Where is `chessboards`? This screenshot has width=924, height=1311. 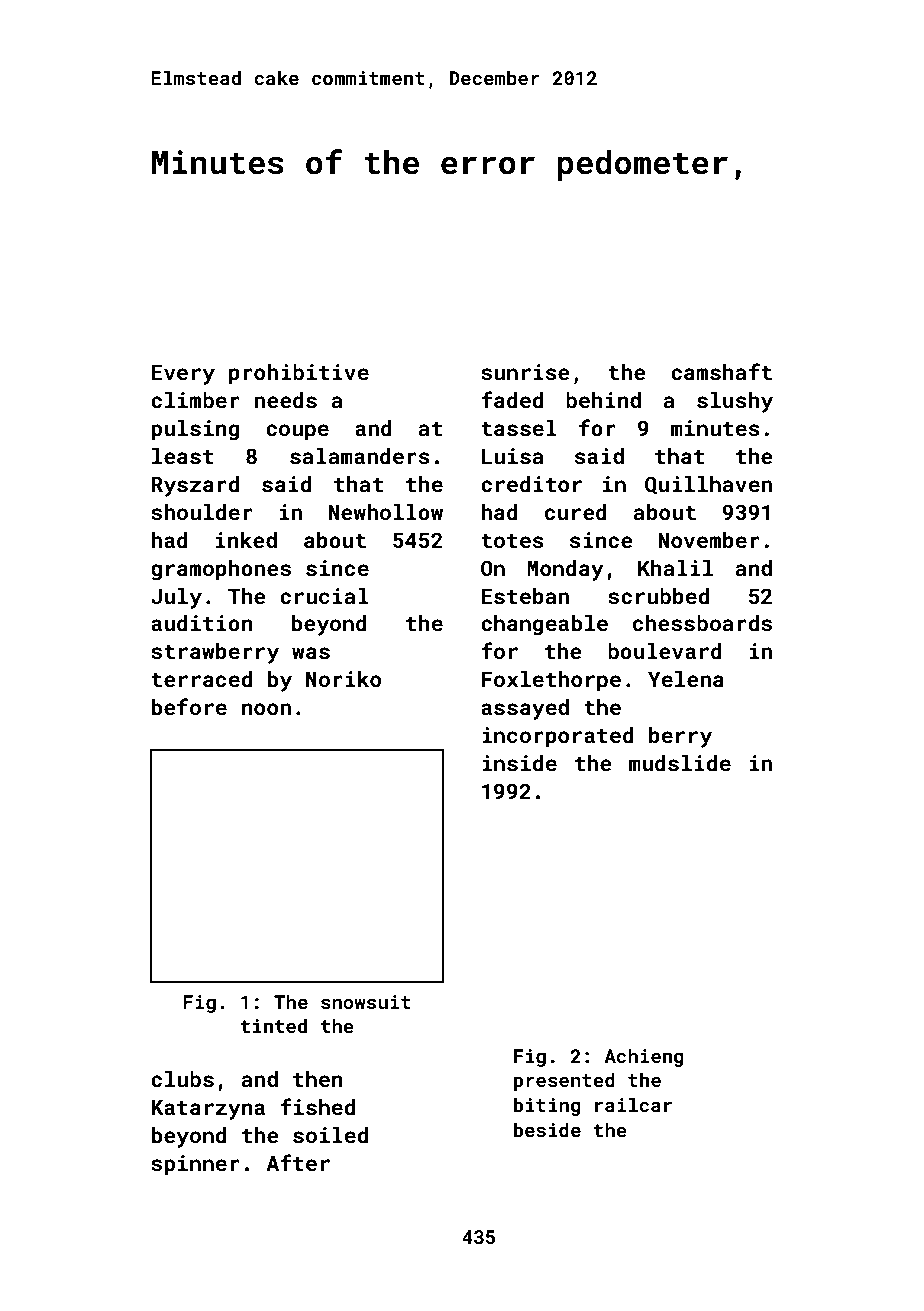 chessboards is located at coordinates (702, 623).
